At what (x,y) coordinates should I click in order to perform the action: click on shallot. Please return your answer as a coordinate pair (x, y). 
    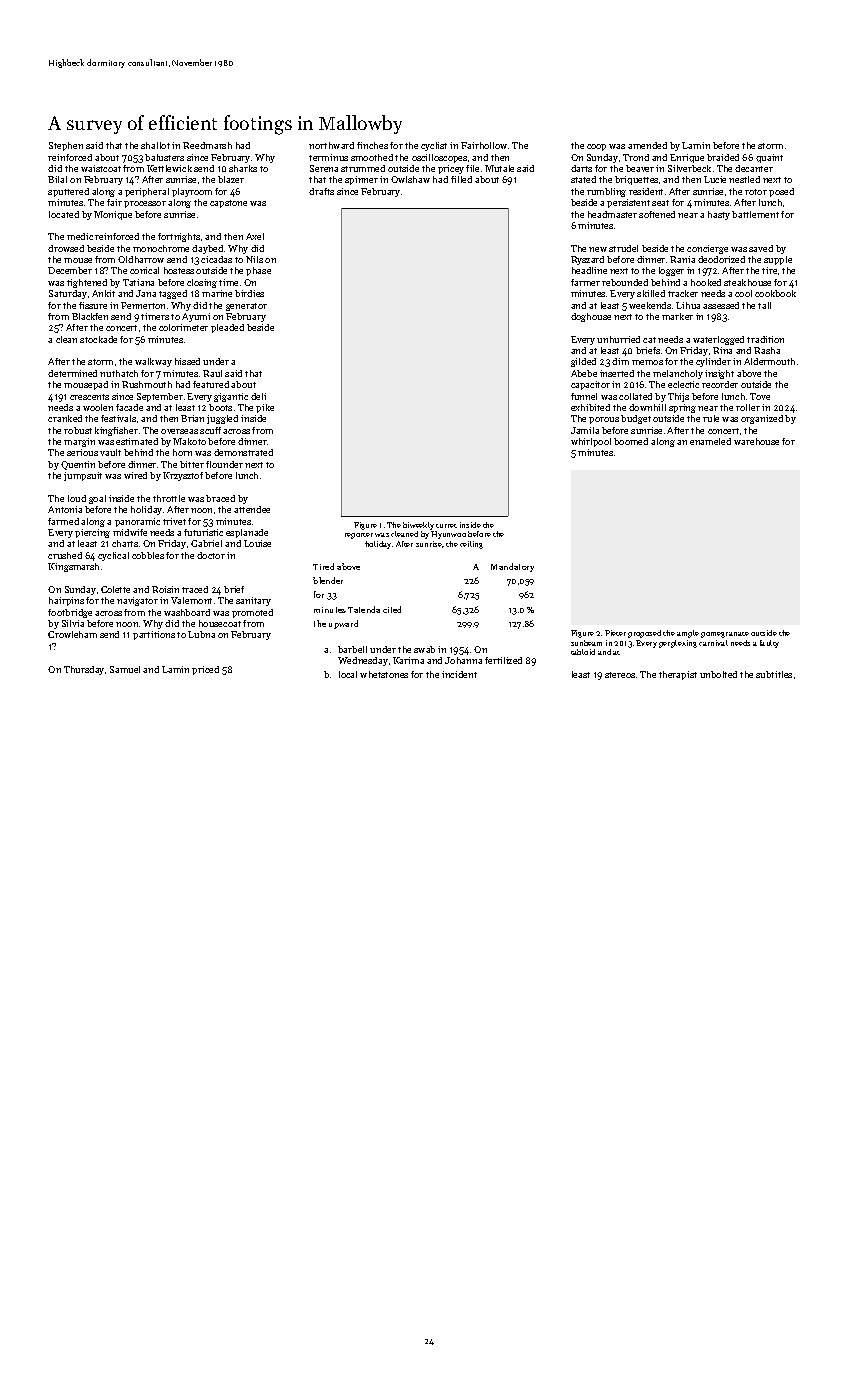
    Looking at the image, I should click on (155, 145).
